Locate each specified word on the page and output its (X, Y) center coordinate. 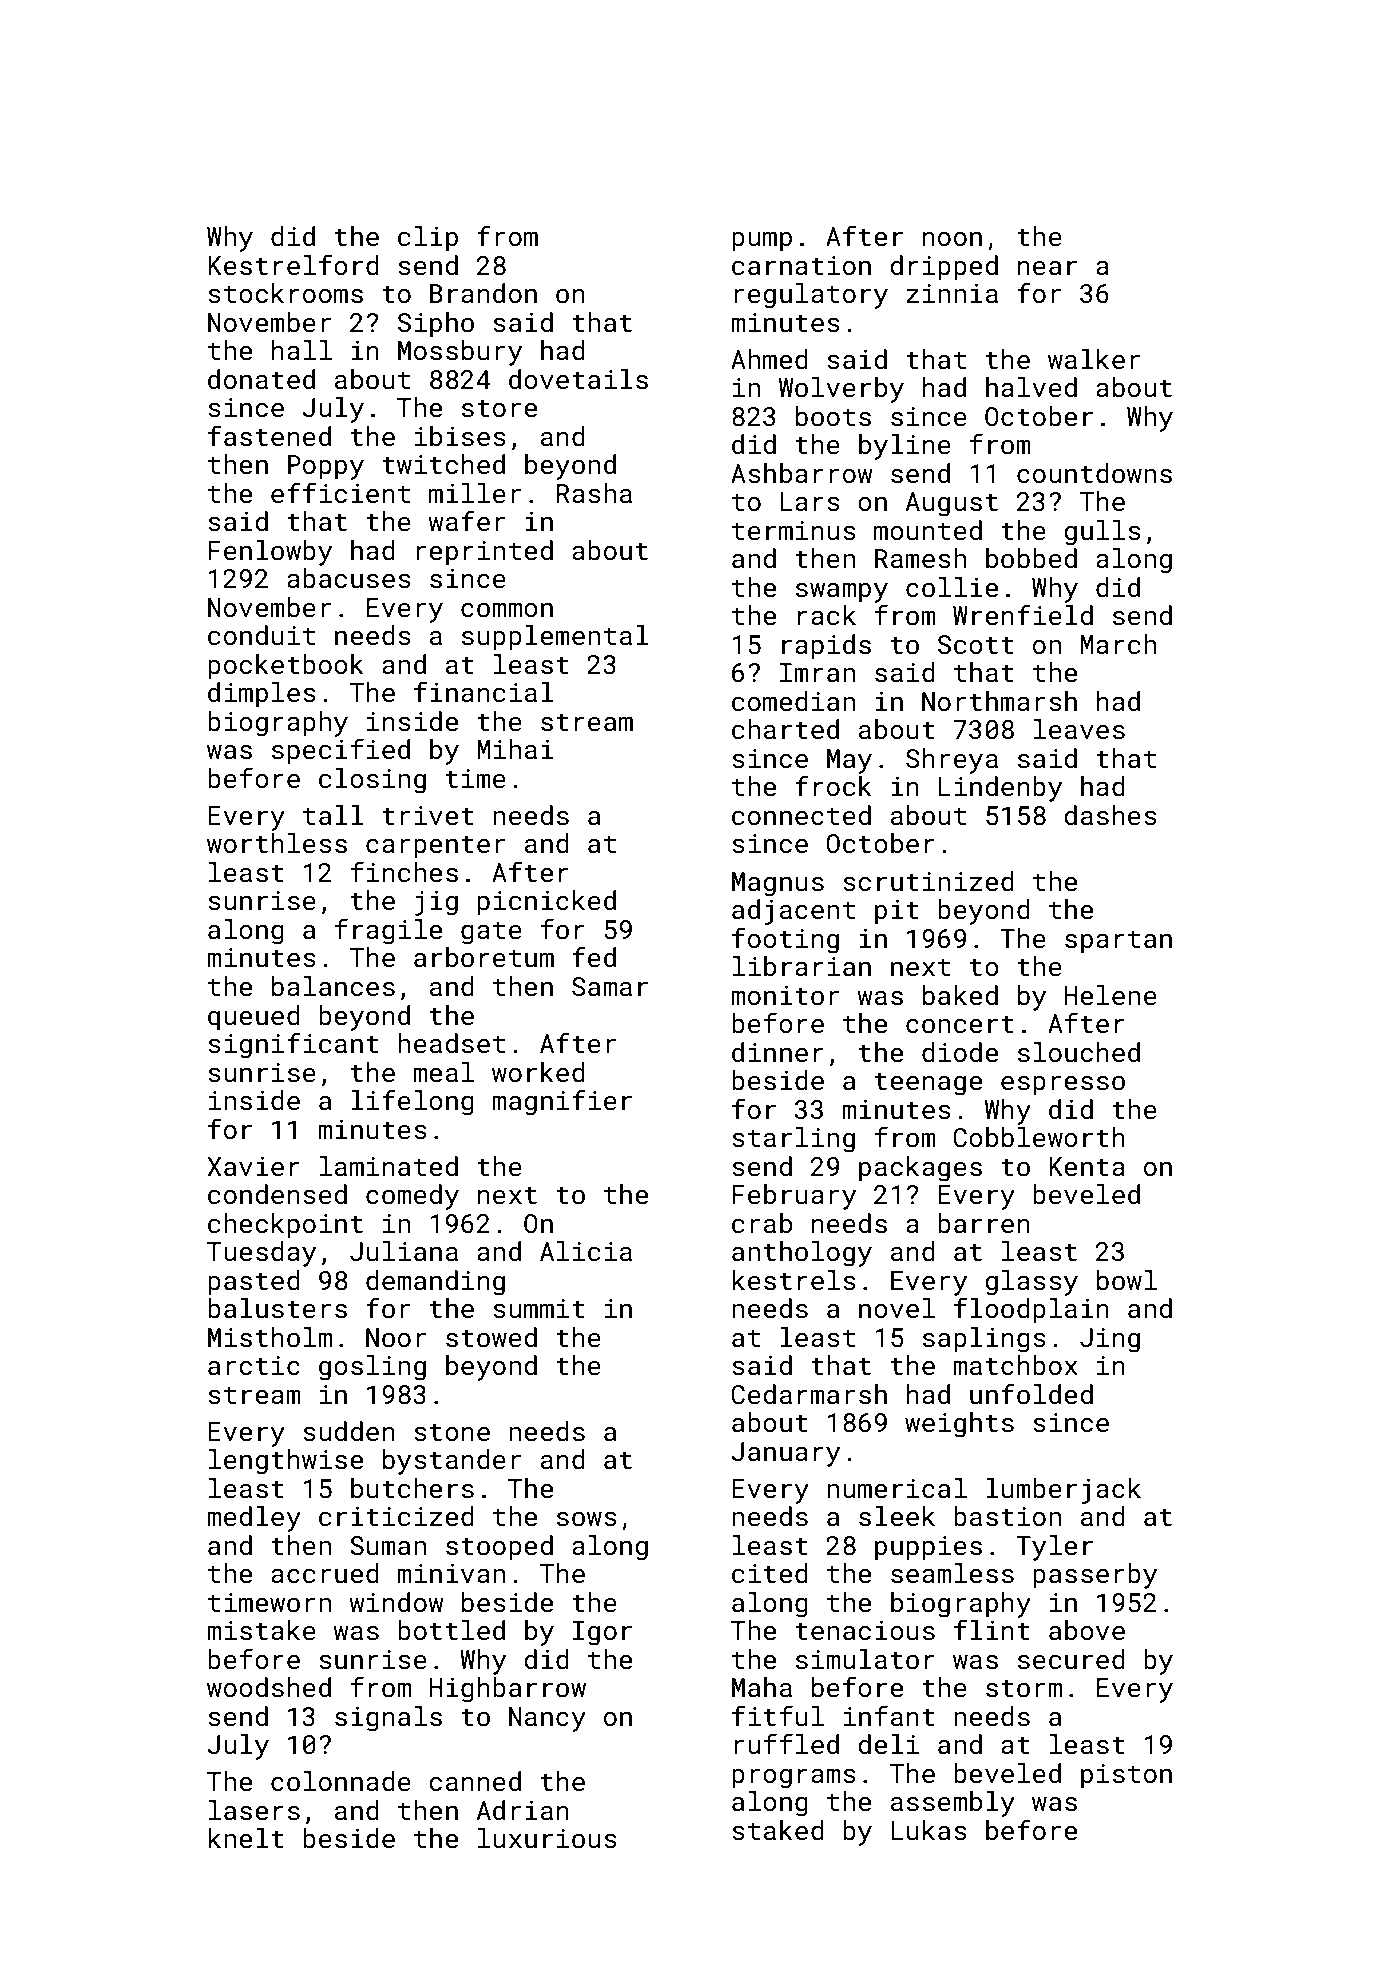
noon (952, 239)
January (785, 1454)
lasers (254, 1810)
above (1087, 1630)
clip (428, 239)
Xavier (253, 1167)
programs (794, 1779)
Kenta (1087, 1167)
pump (762, 242)
